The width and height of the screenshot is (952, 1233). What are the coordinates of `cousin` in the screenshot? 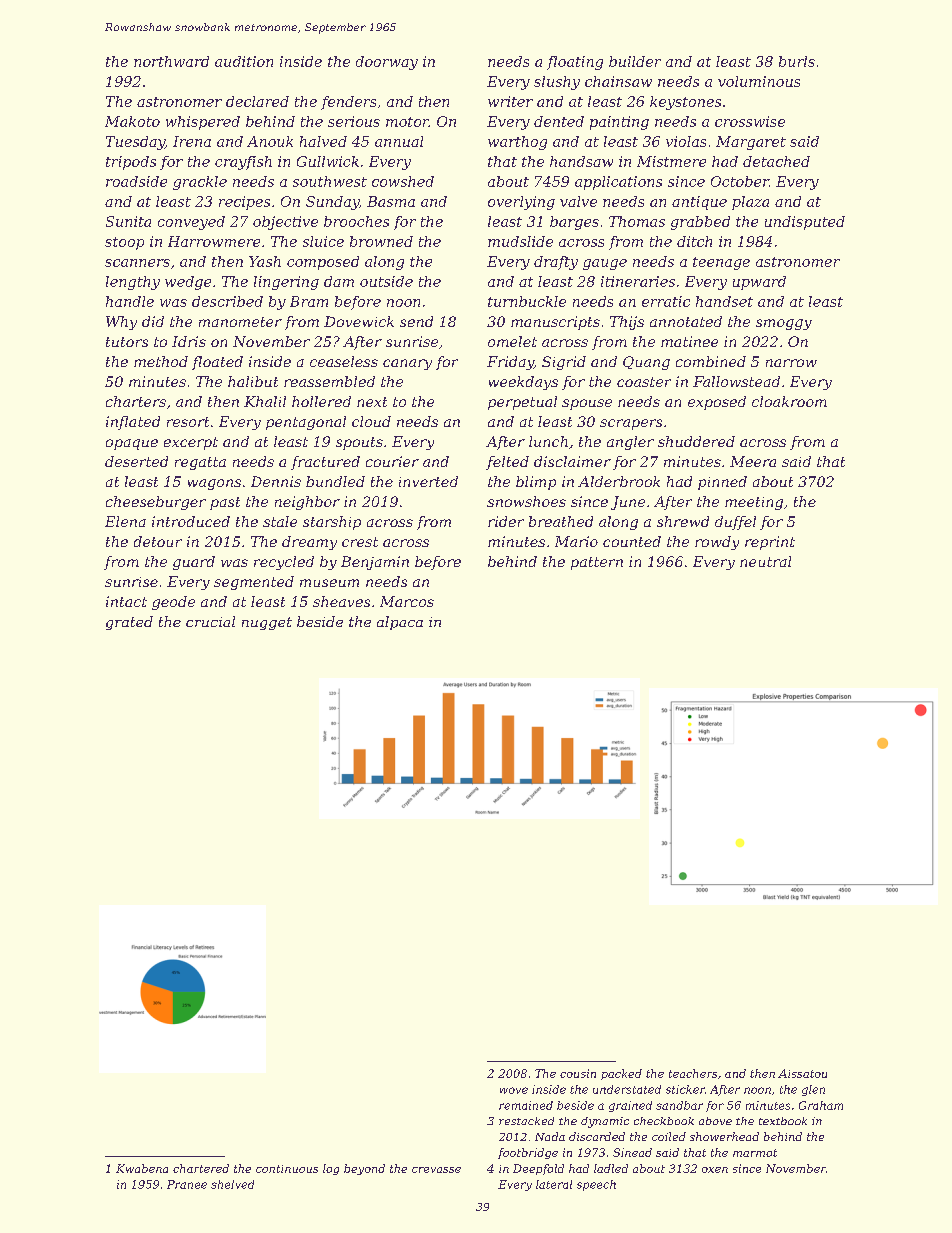 It's located at (578, 1073).
